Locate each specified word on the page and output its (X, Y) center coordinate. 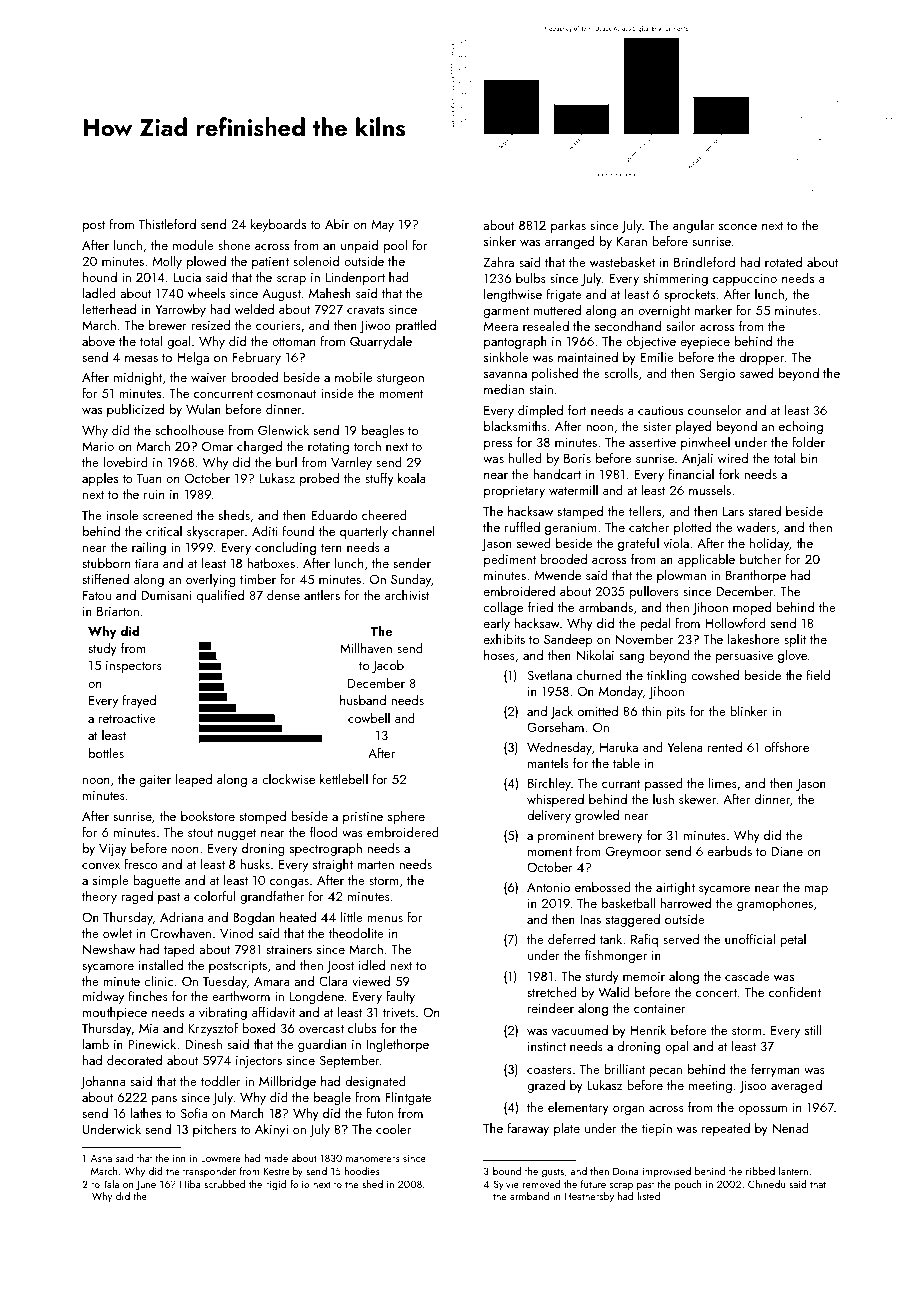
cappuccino (745, 280)
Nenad (790, 1128)
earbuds (730, 850)
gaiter (155, 781)
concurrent (223, 394)
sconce (738, 227)
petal (793, 940)
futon (379, 1112)
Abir (337, 224)
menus (385, 919)
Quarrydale (381, 342)
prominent (566, 837)
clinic (158, 981)
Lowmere (220, 1158)
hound (100, 276)
